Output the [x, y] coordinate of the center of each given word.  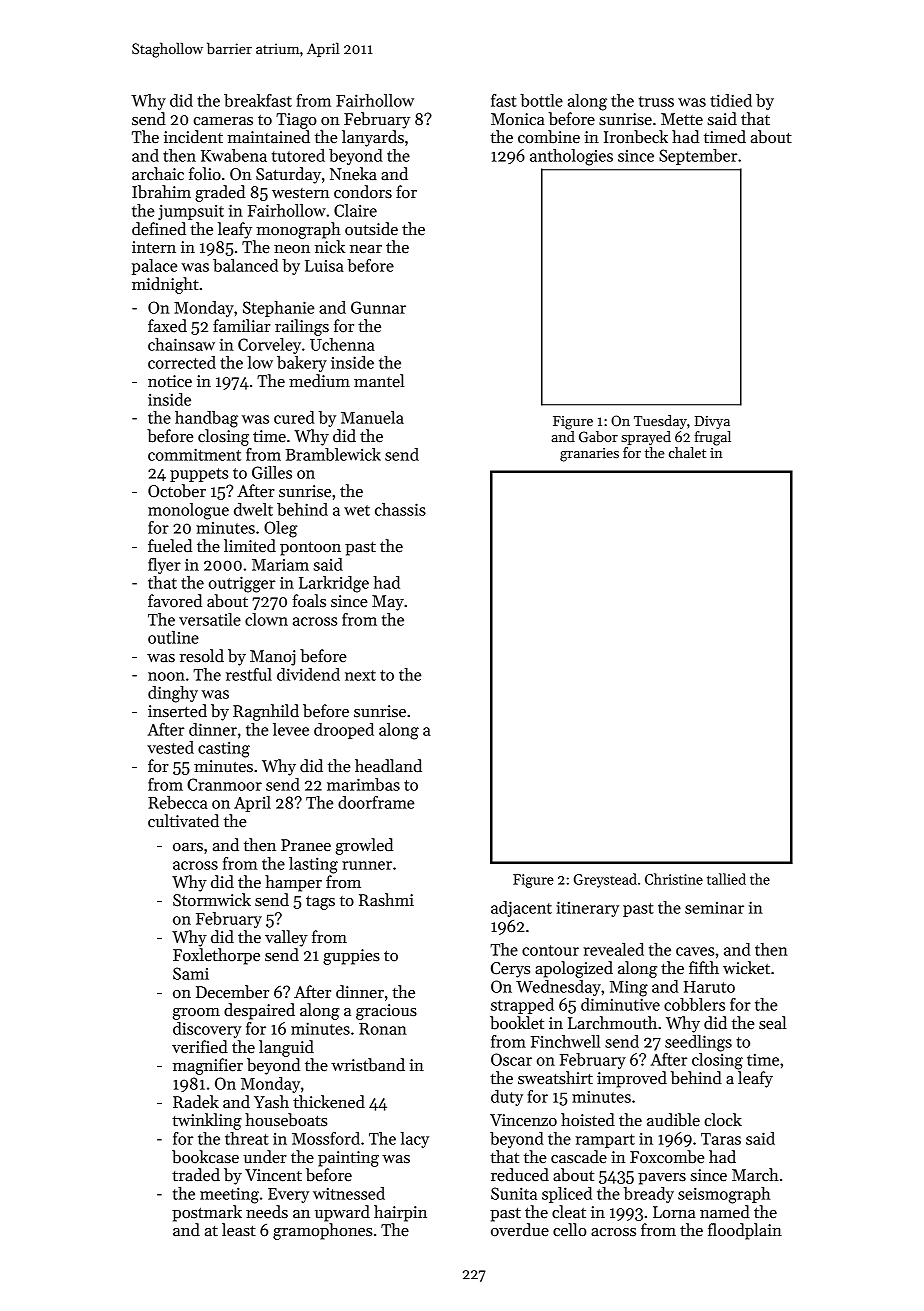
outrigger [242, 584]
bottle [541, 100]
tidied [731, 100]
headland [388, 766]
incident [193, 136]
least [239, 1230]
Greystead [605, 880]
